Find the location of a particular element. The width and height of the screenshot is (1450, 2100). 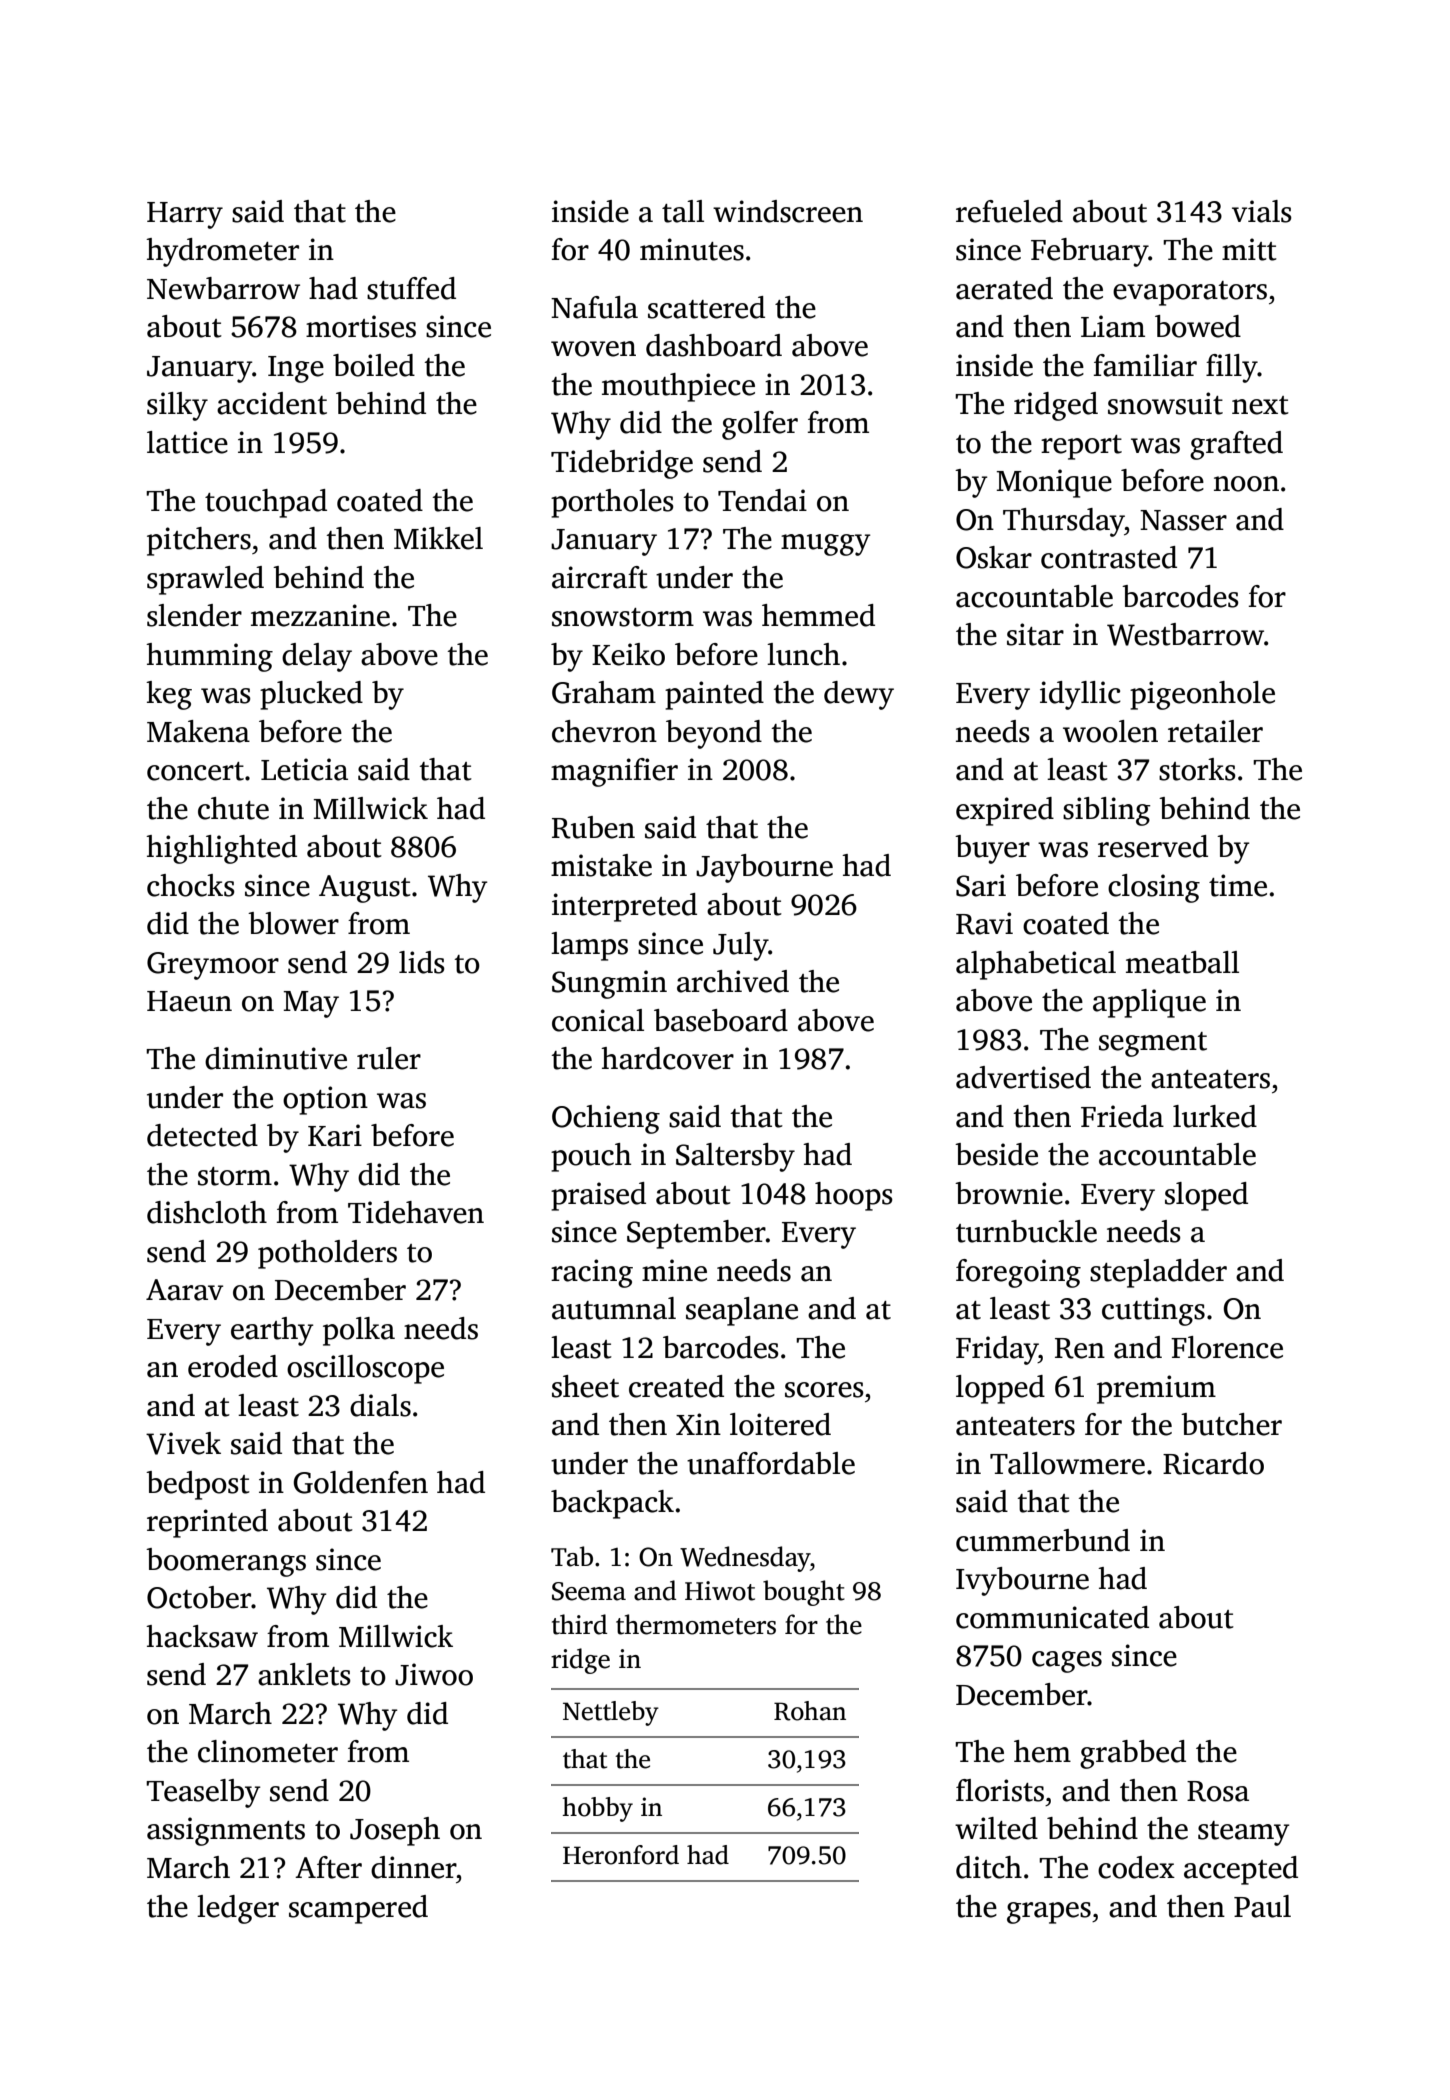

Harry is located at coordinates (185, 215).
